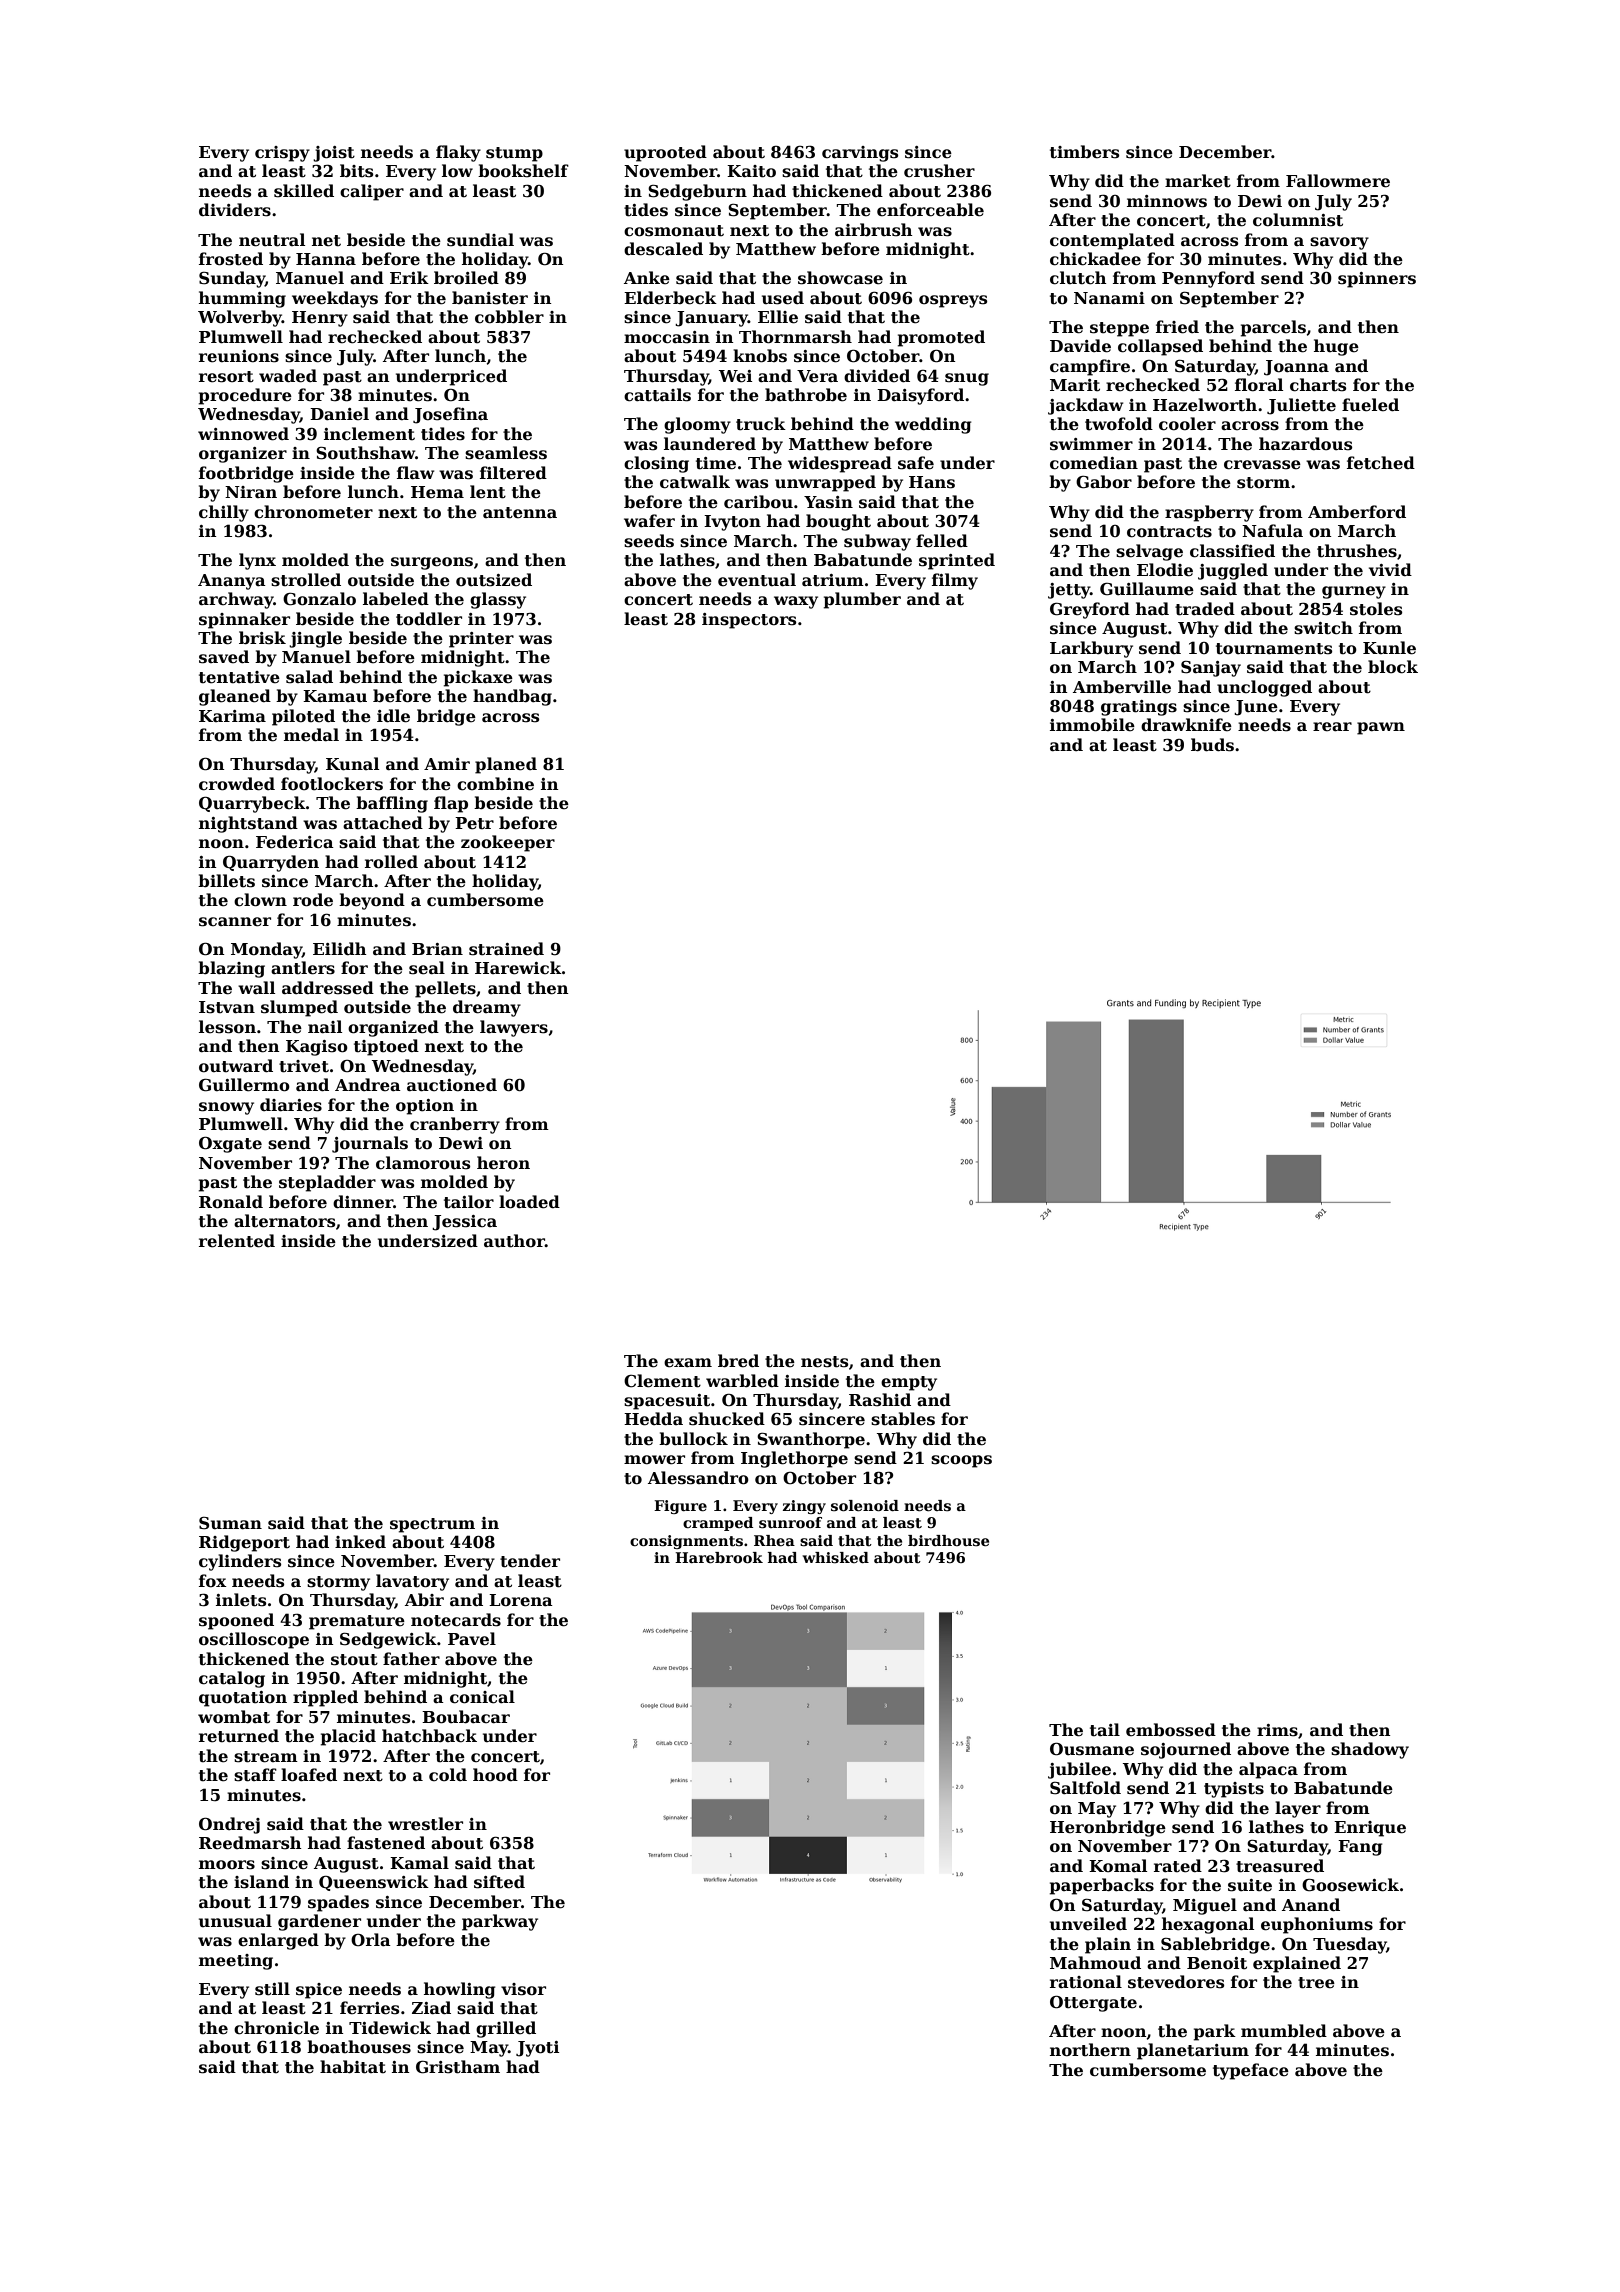 This document has width=1620, height=2292. What do you see at coordinates (236, 1066) in the document?
I see `outward` at bounding box center [236, 1066].
